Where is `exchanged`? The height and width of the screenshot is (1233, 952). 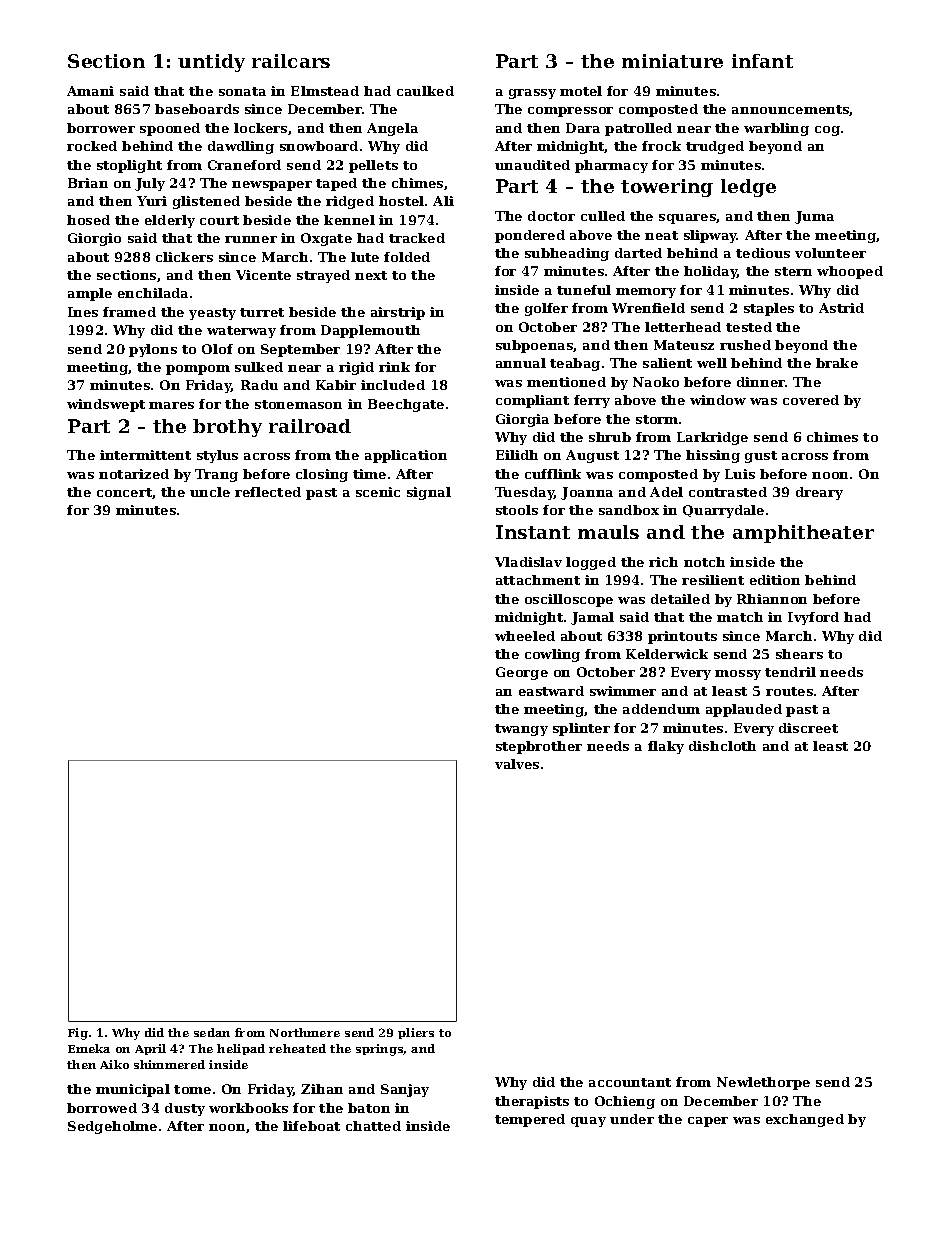
exchanged is located at coordinates (805, 1120).
